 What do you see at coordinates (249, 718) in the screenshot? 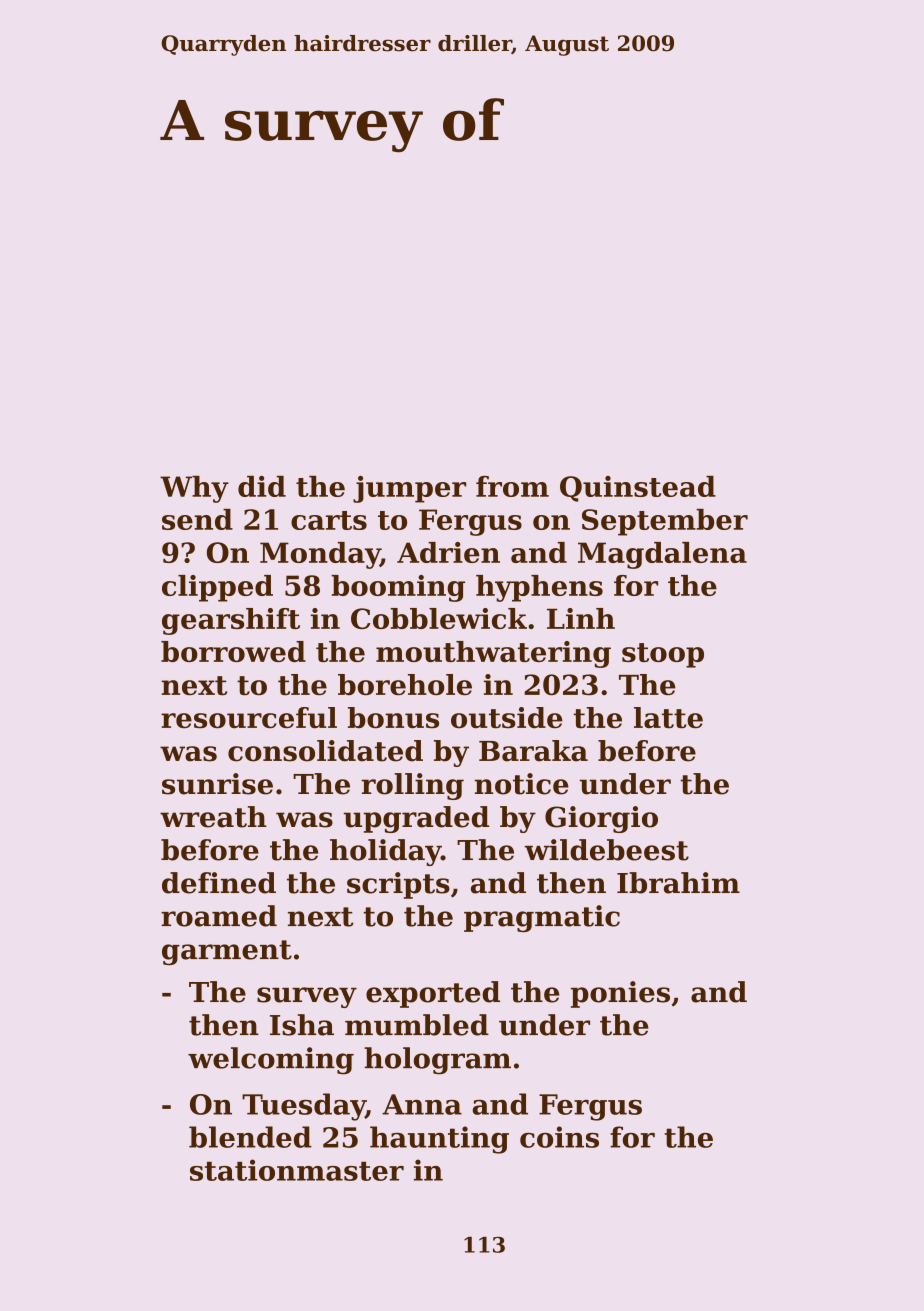
I see `resourceful` at bounding box center [249, 718].
